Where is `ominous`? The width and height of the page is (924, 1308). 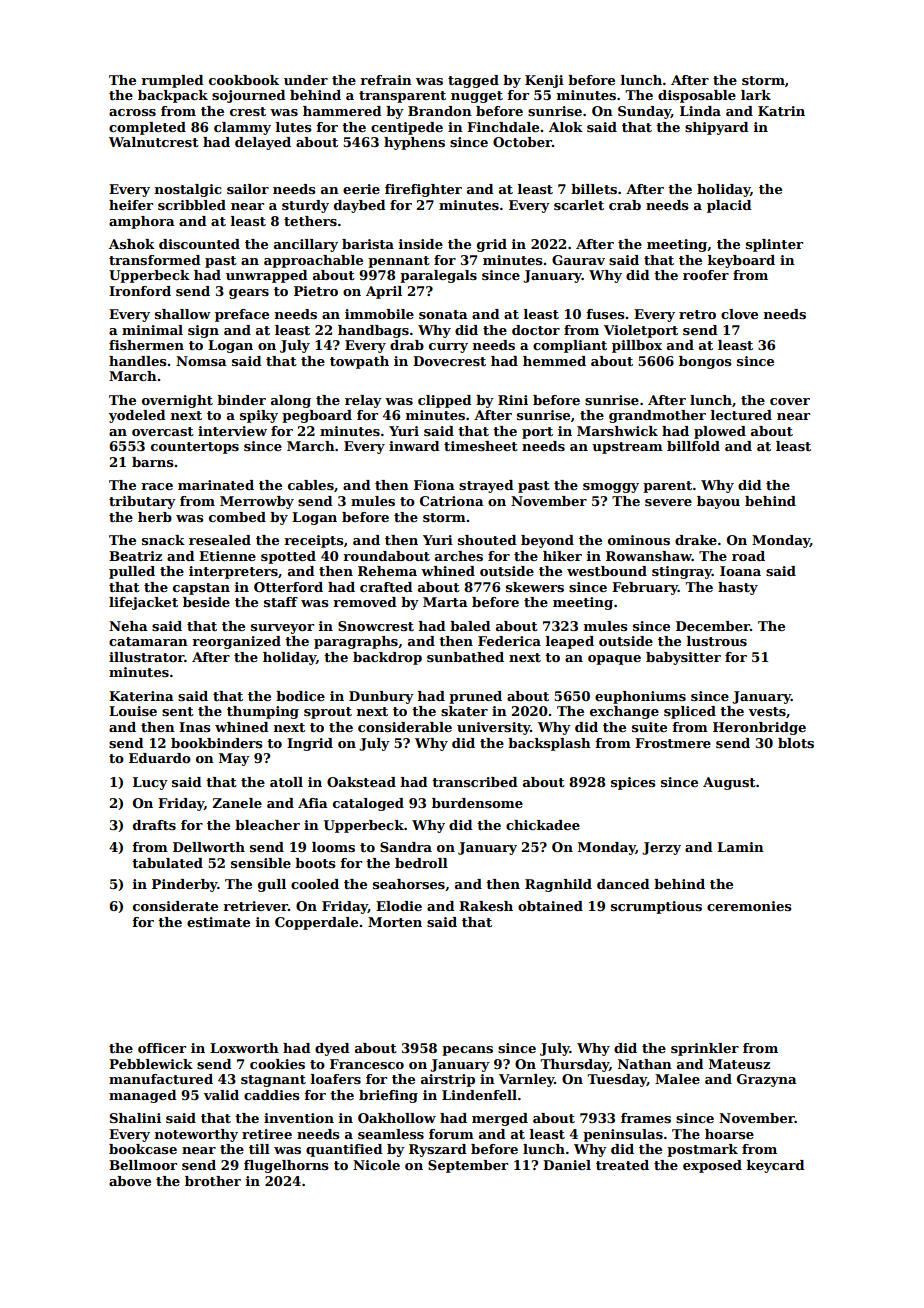
ominous is located at coordinates (639, 540).
